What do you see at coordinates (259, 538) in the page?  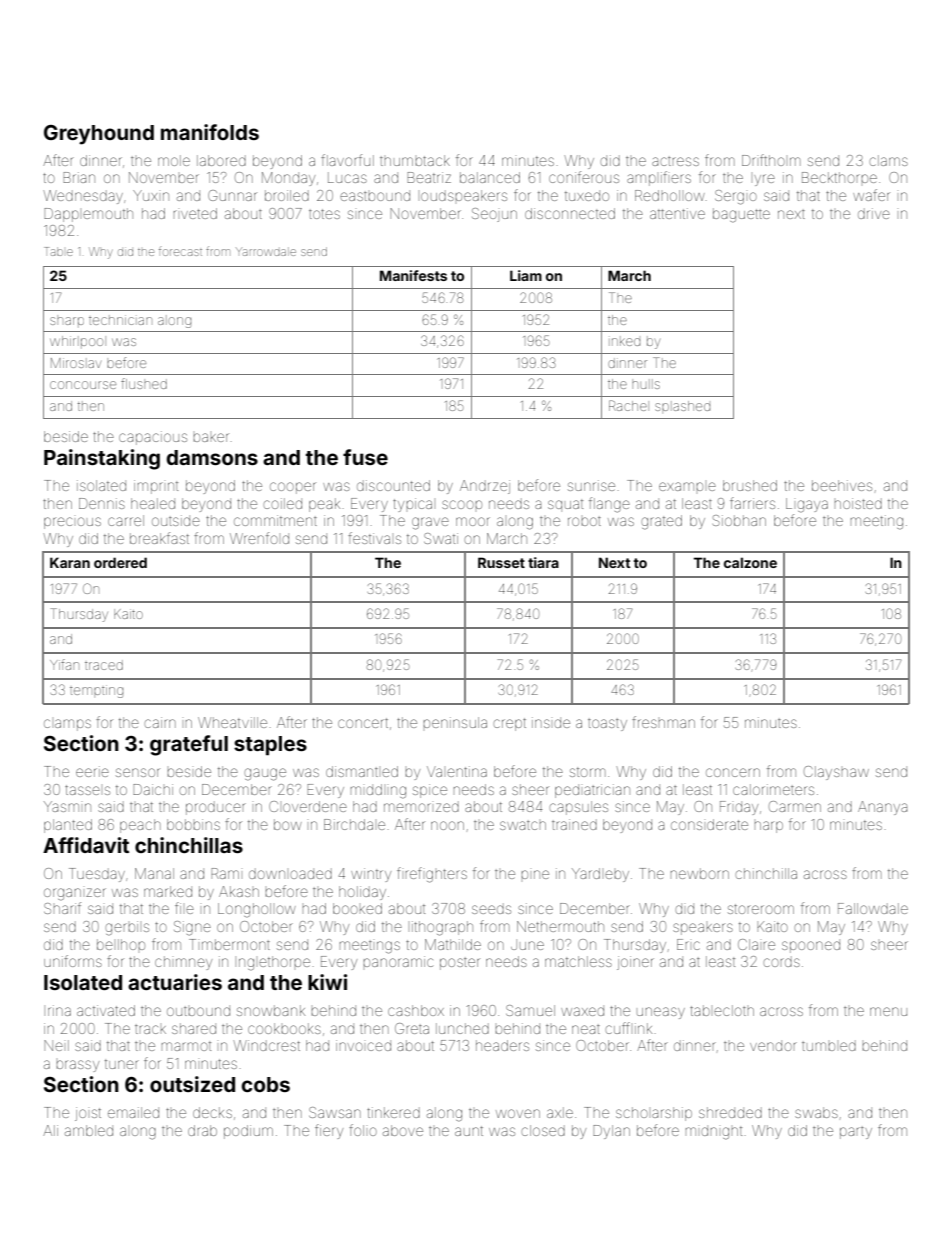 I see `Wrenfold` at bounding box center [259, 538].
